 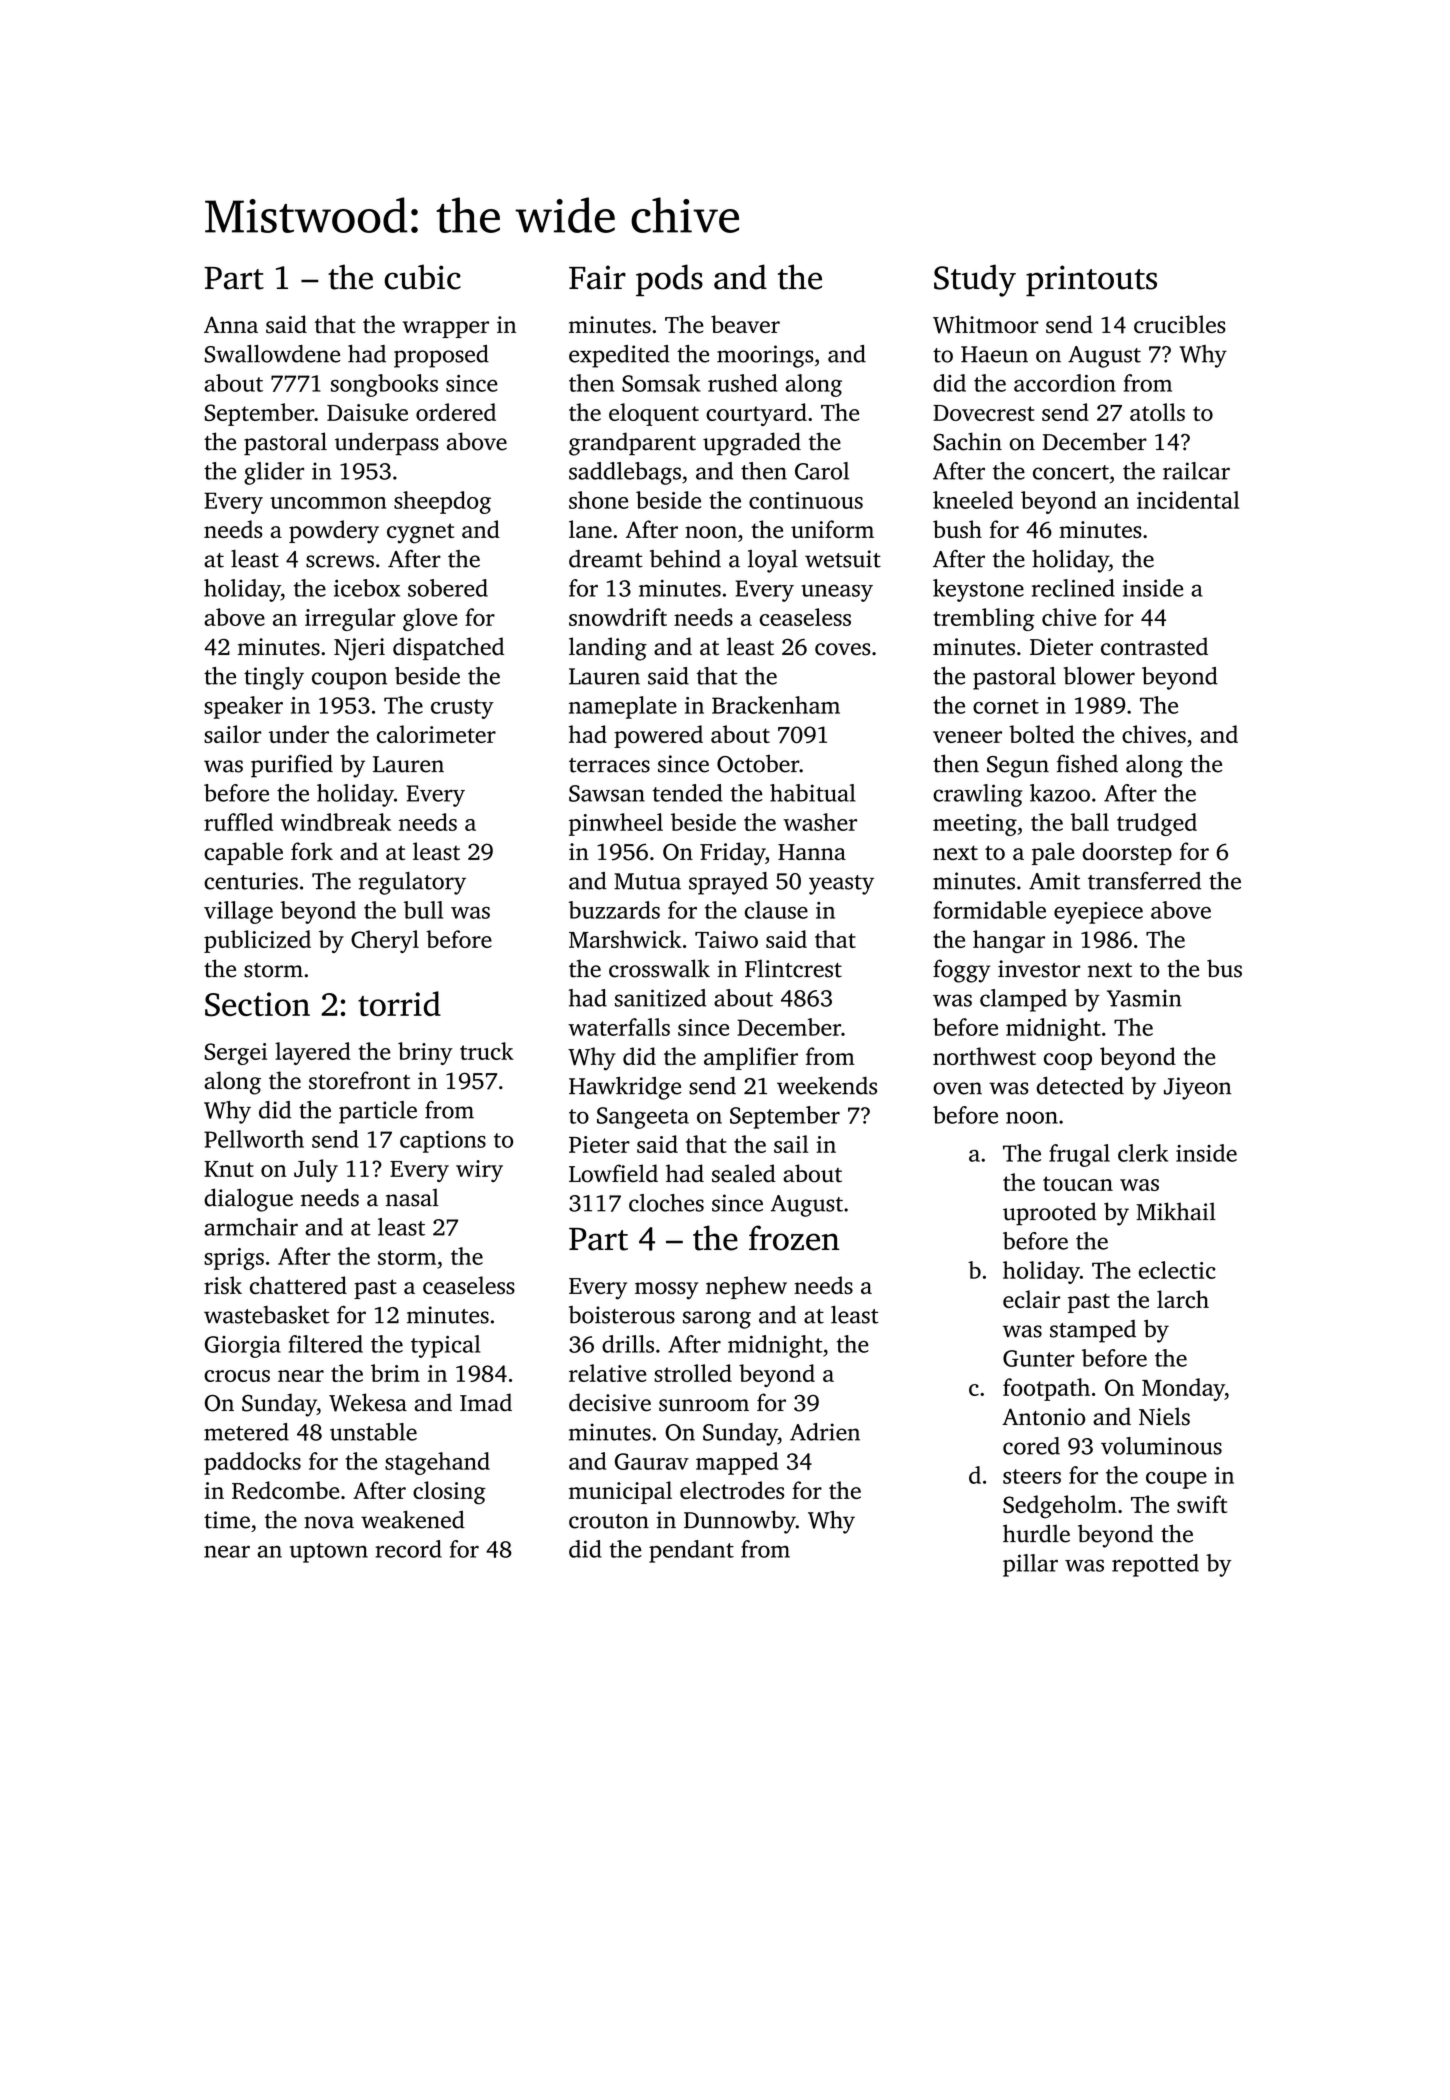 I want to click on unstable, so click(x=373, y=1432).
